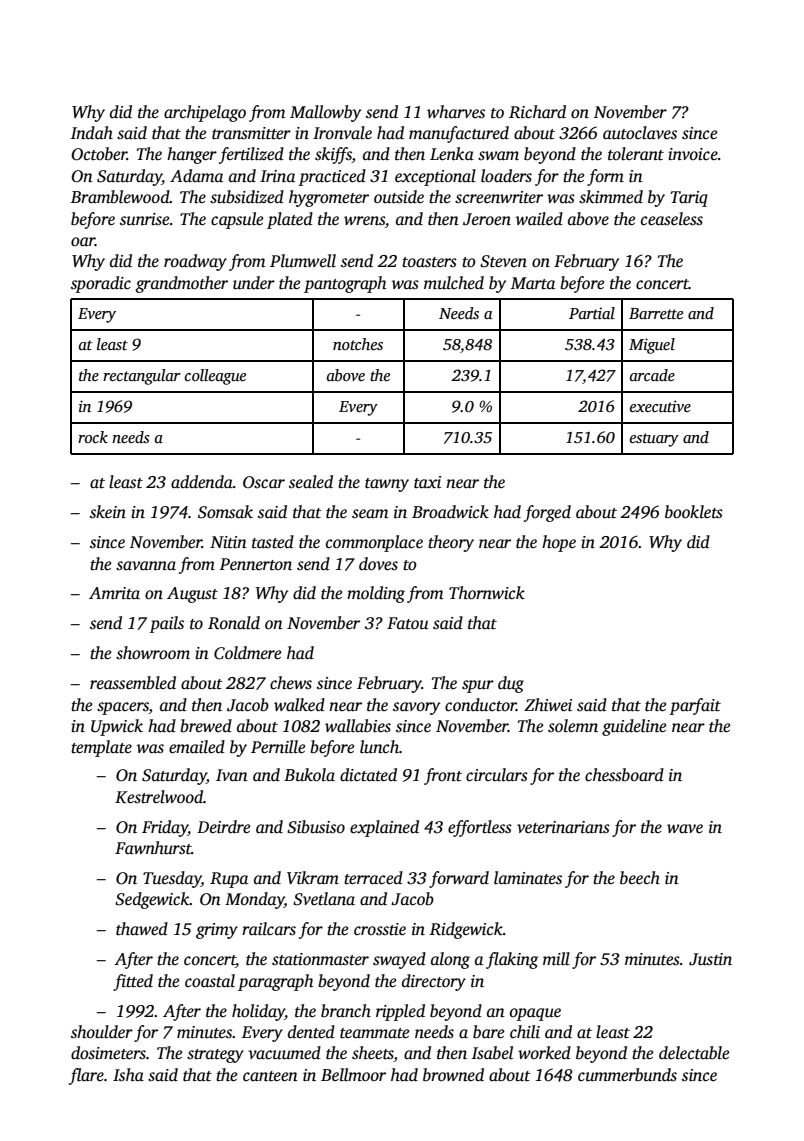 Image resolution: width=804 pixels, height=1141 pixels. I want to click on Miguel, so click(652, 346).
